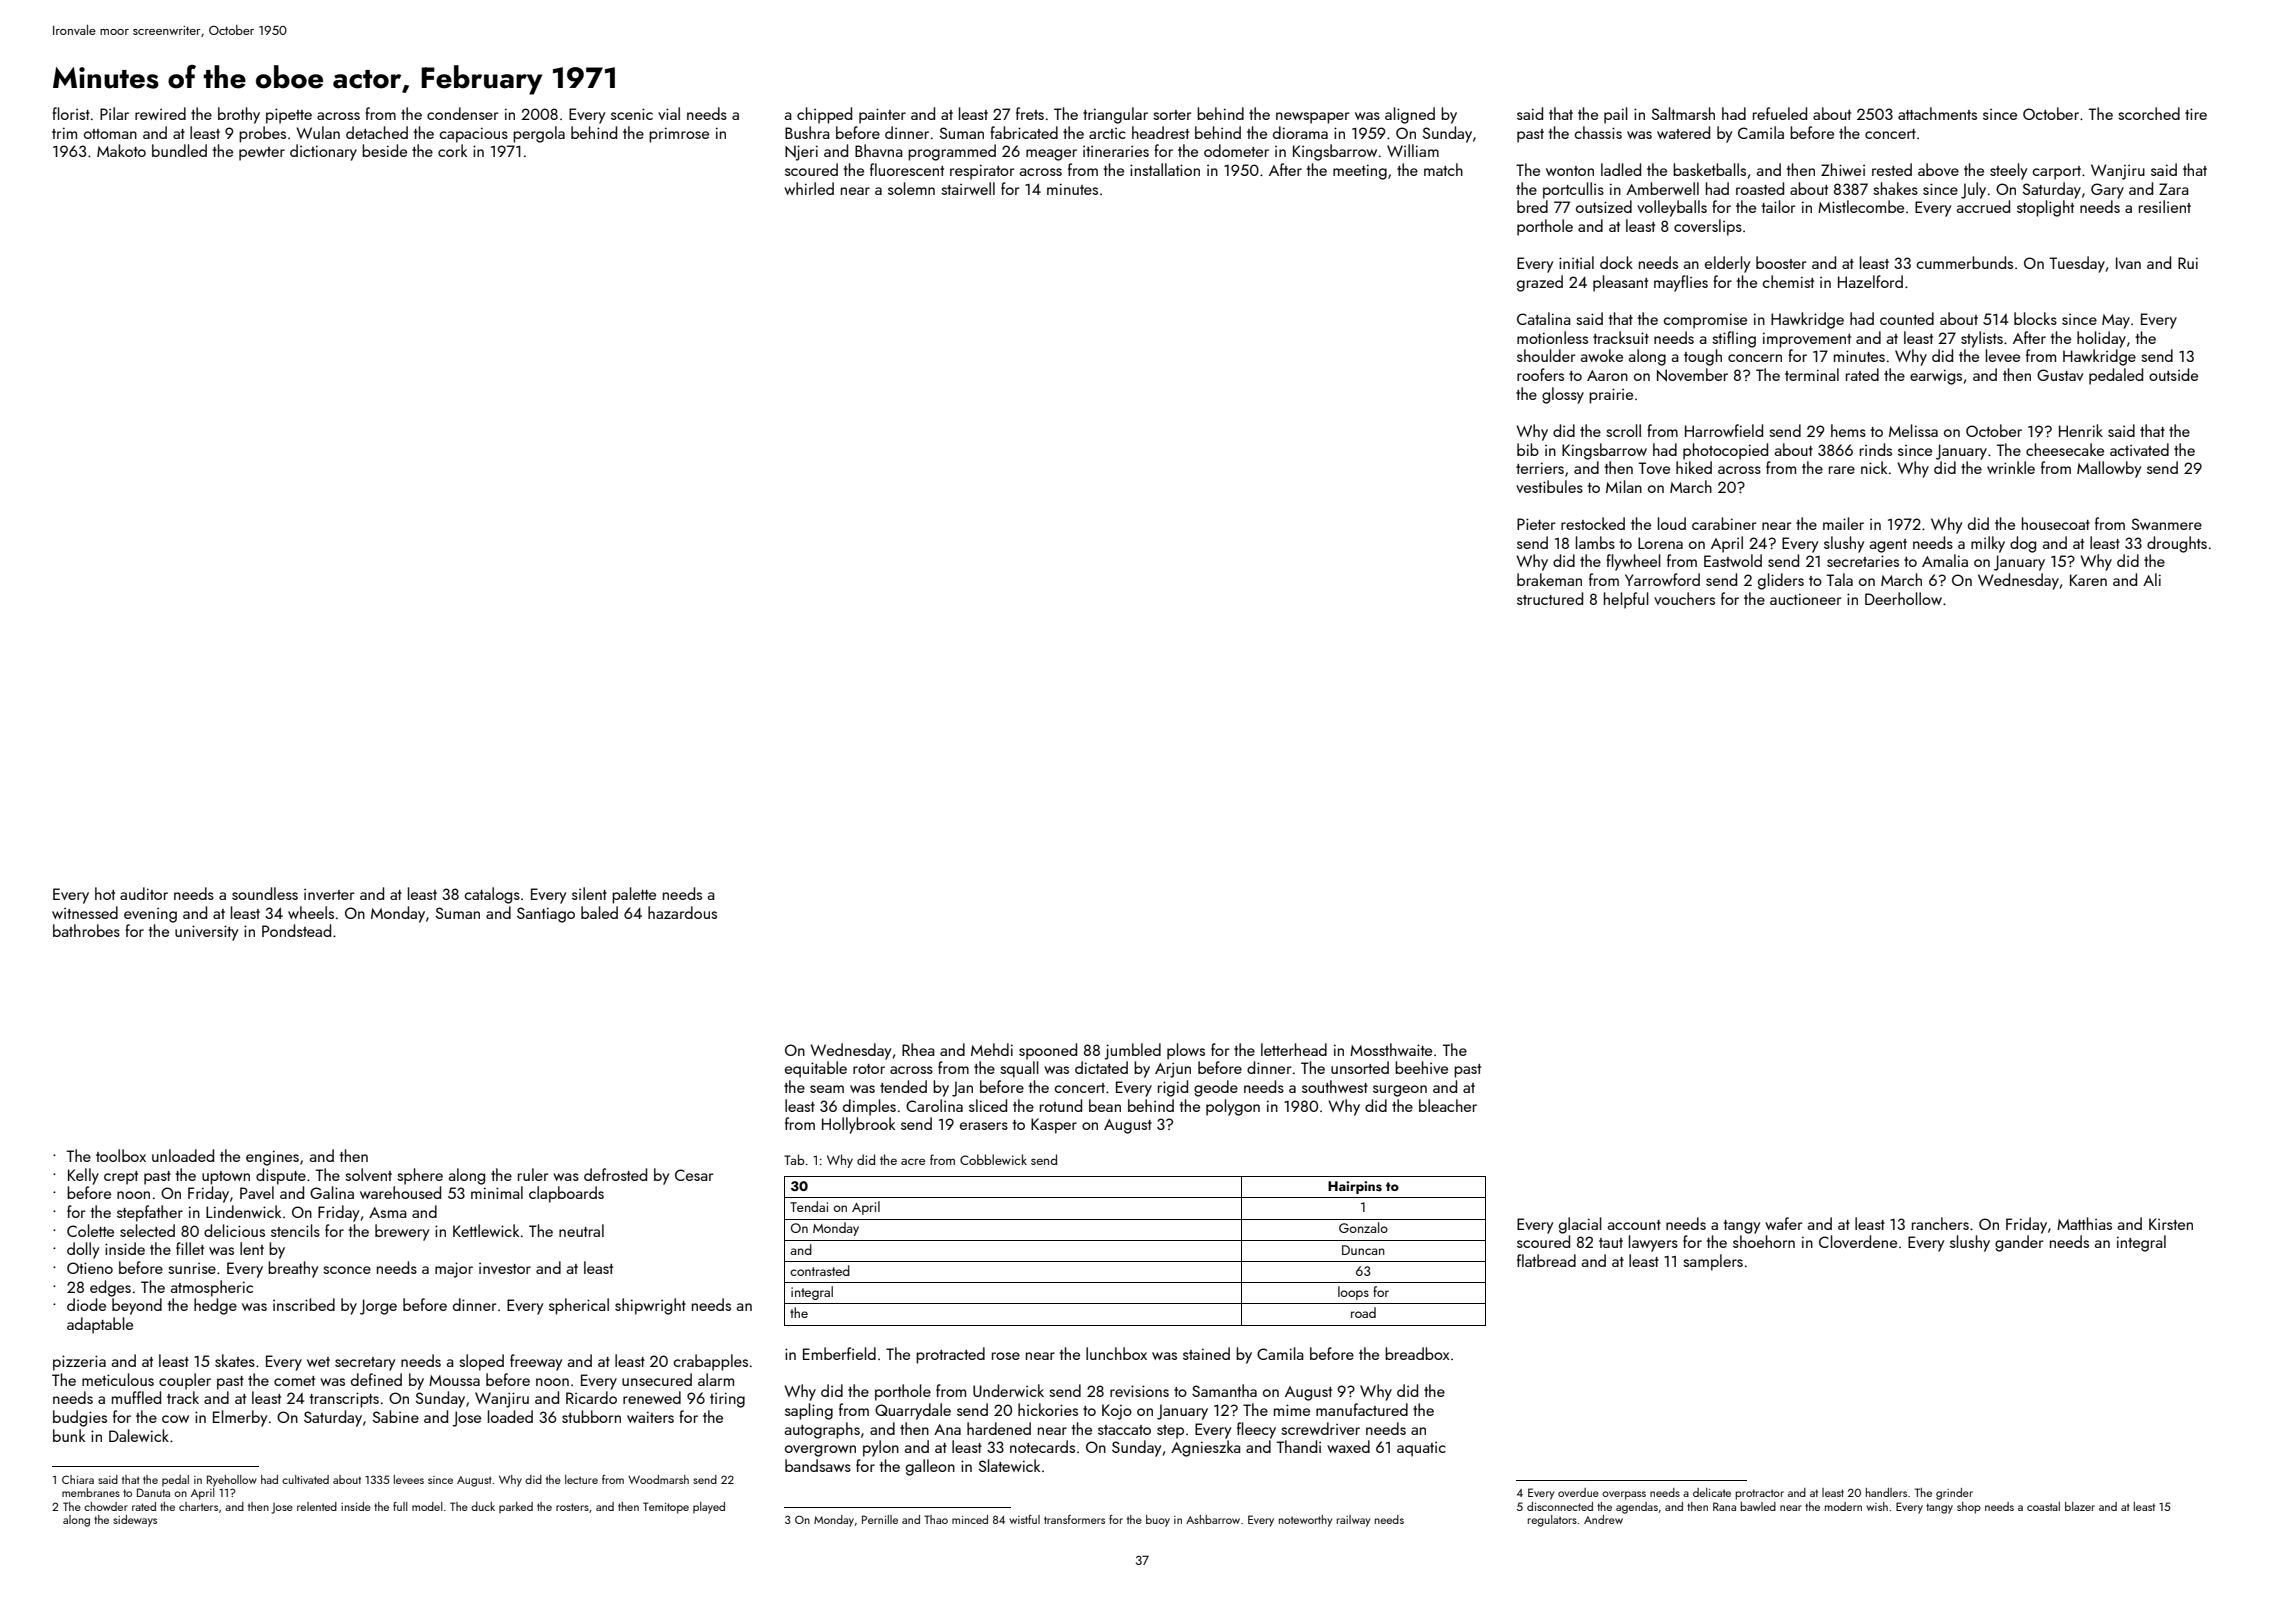 The image size is (2270, 1605). I want to click on Pieter, so click(1536, 524).
